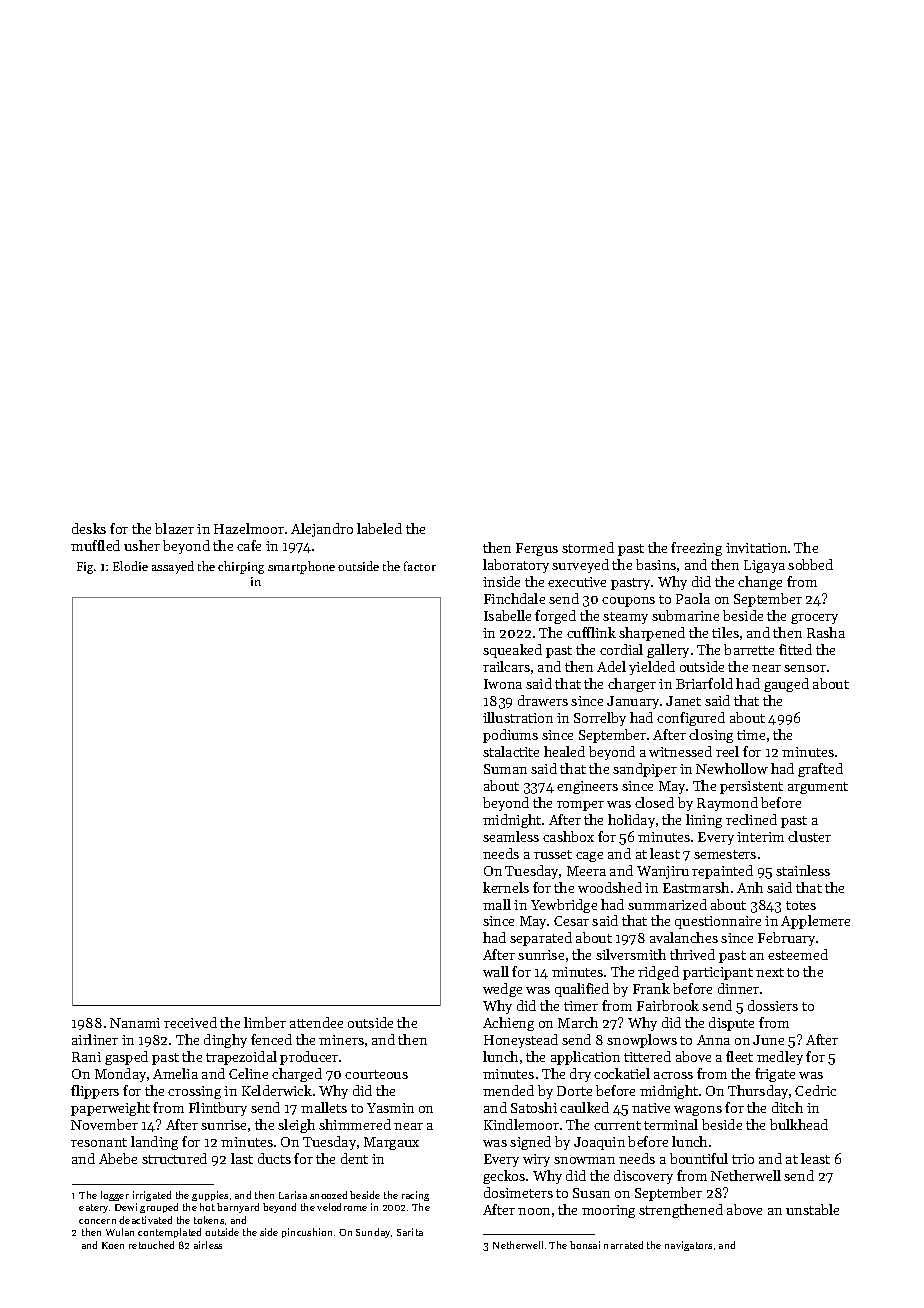  Describe the element at coordinates (699, 1158) in the screenshot. I see `bountiful` at that location.
